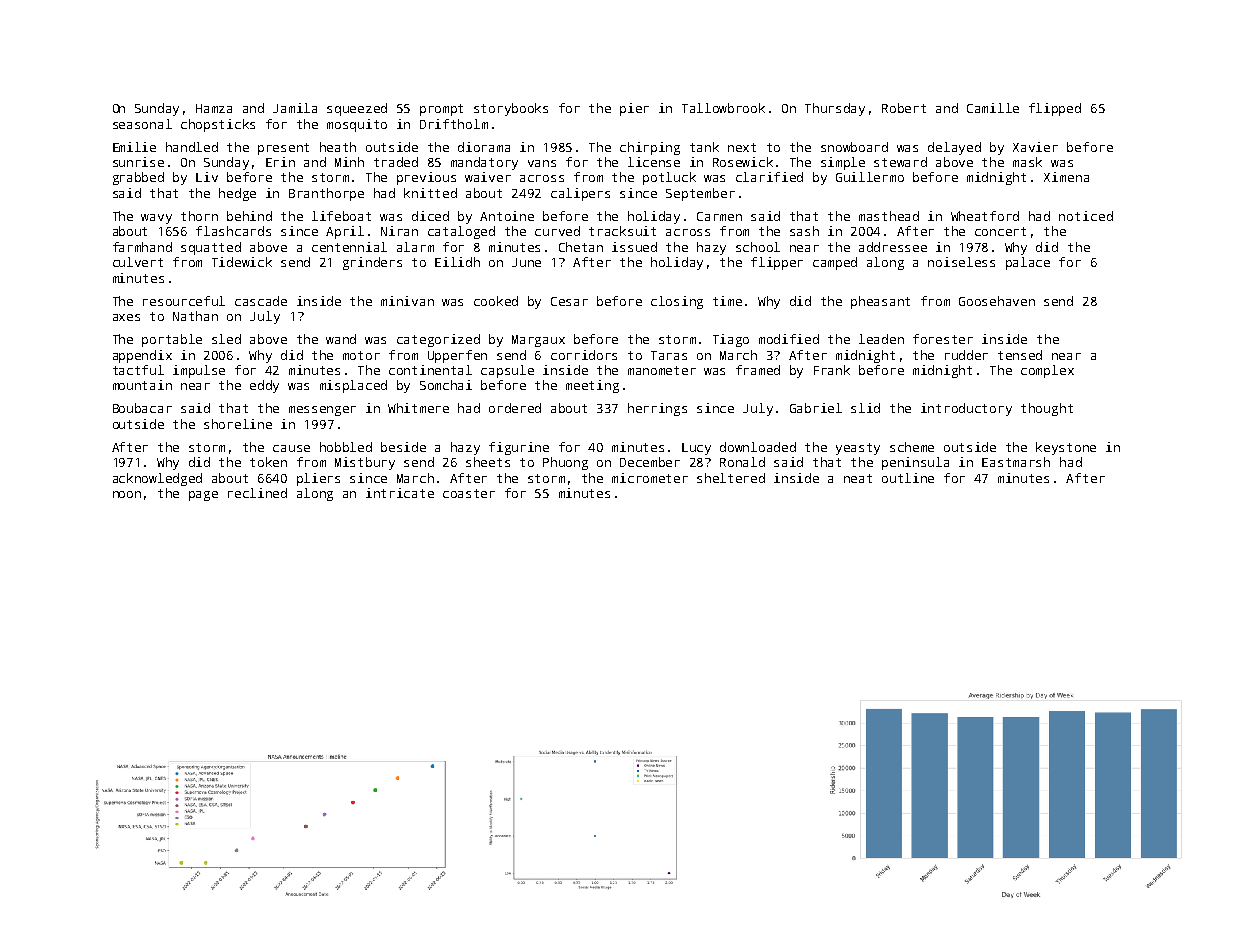  Describe the element at coordinates (704, 147) in the page. I see `tank` at that location.
